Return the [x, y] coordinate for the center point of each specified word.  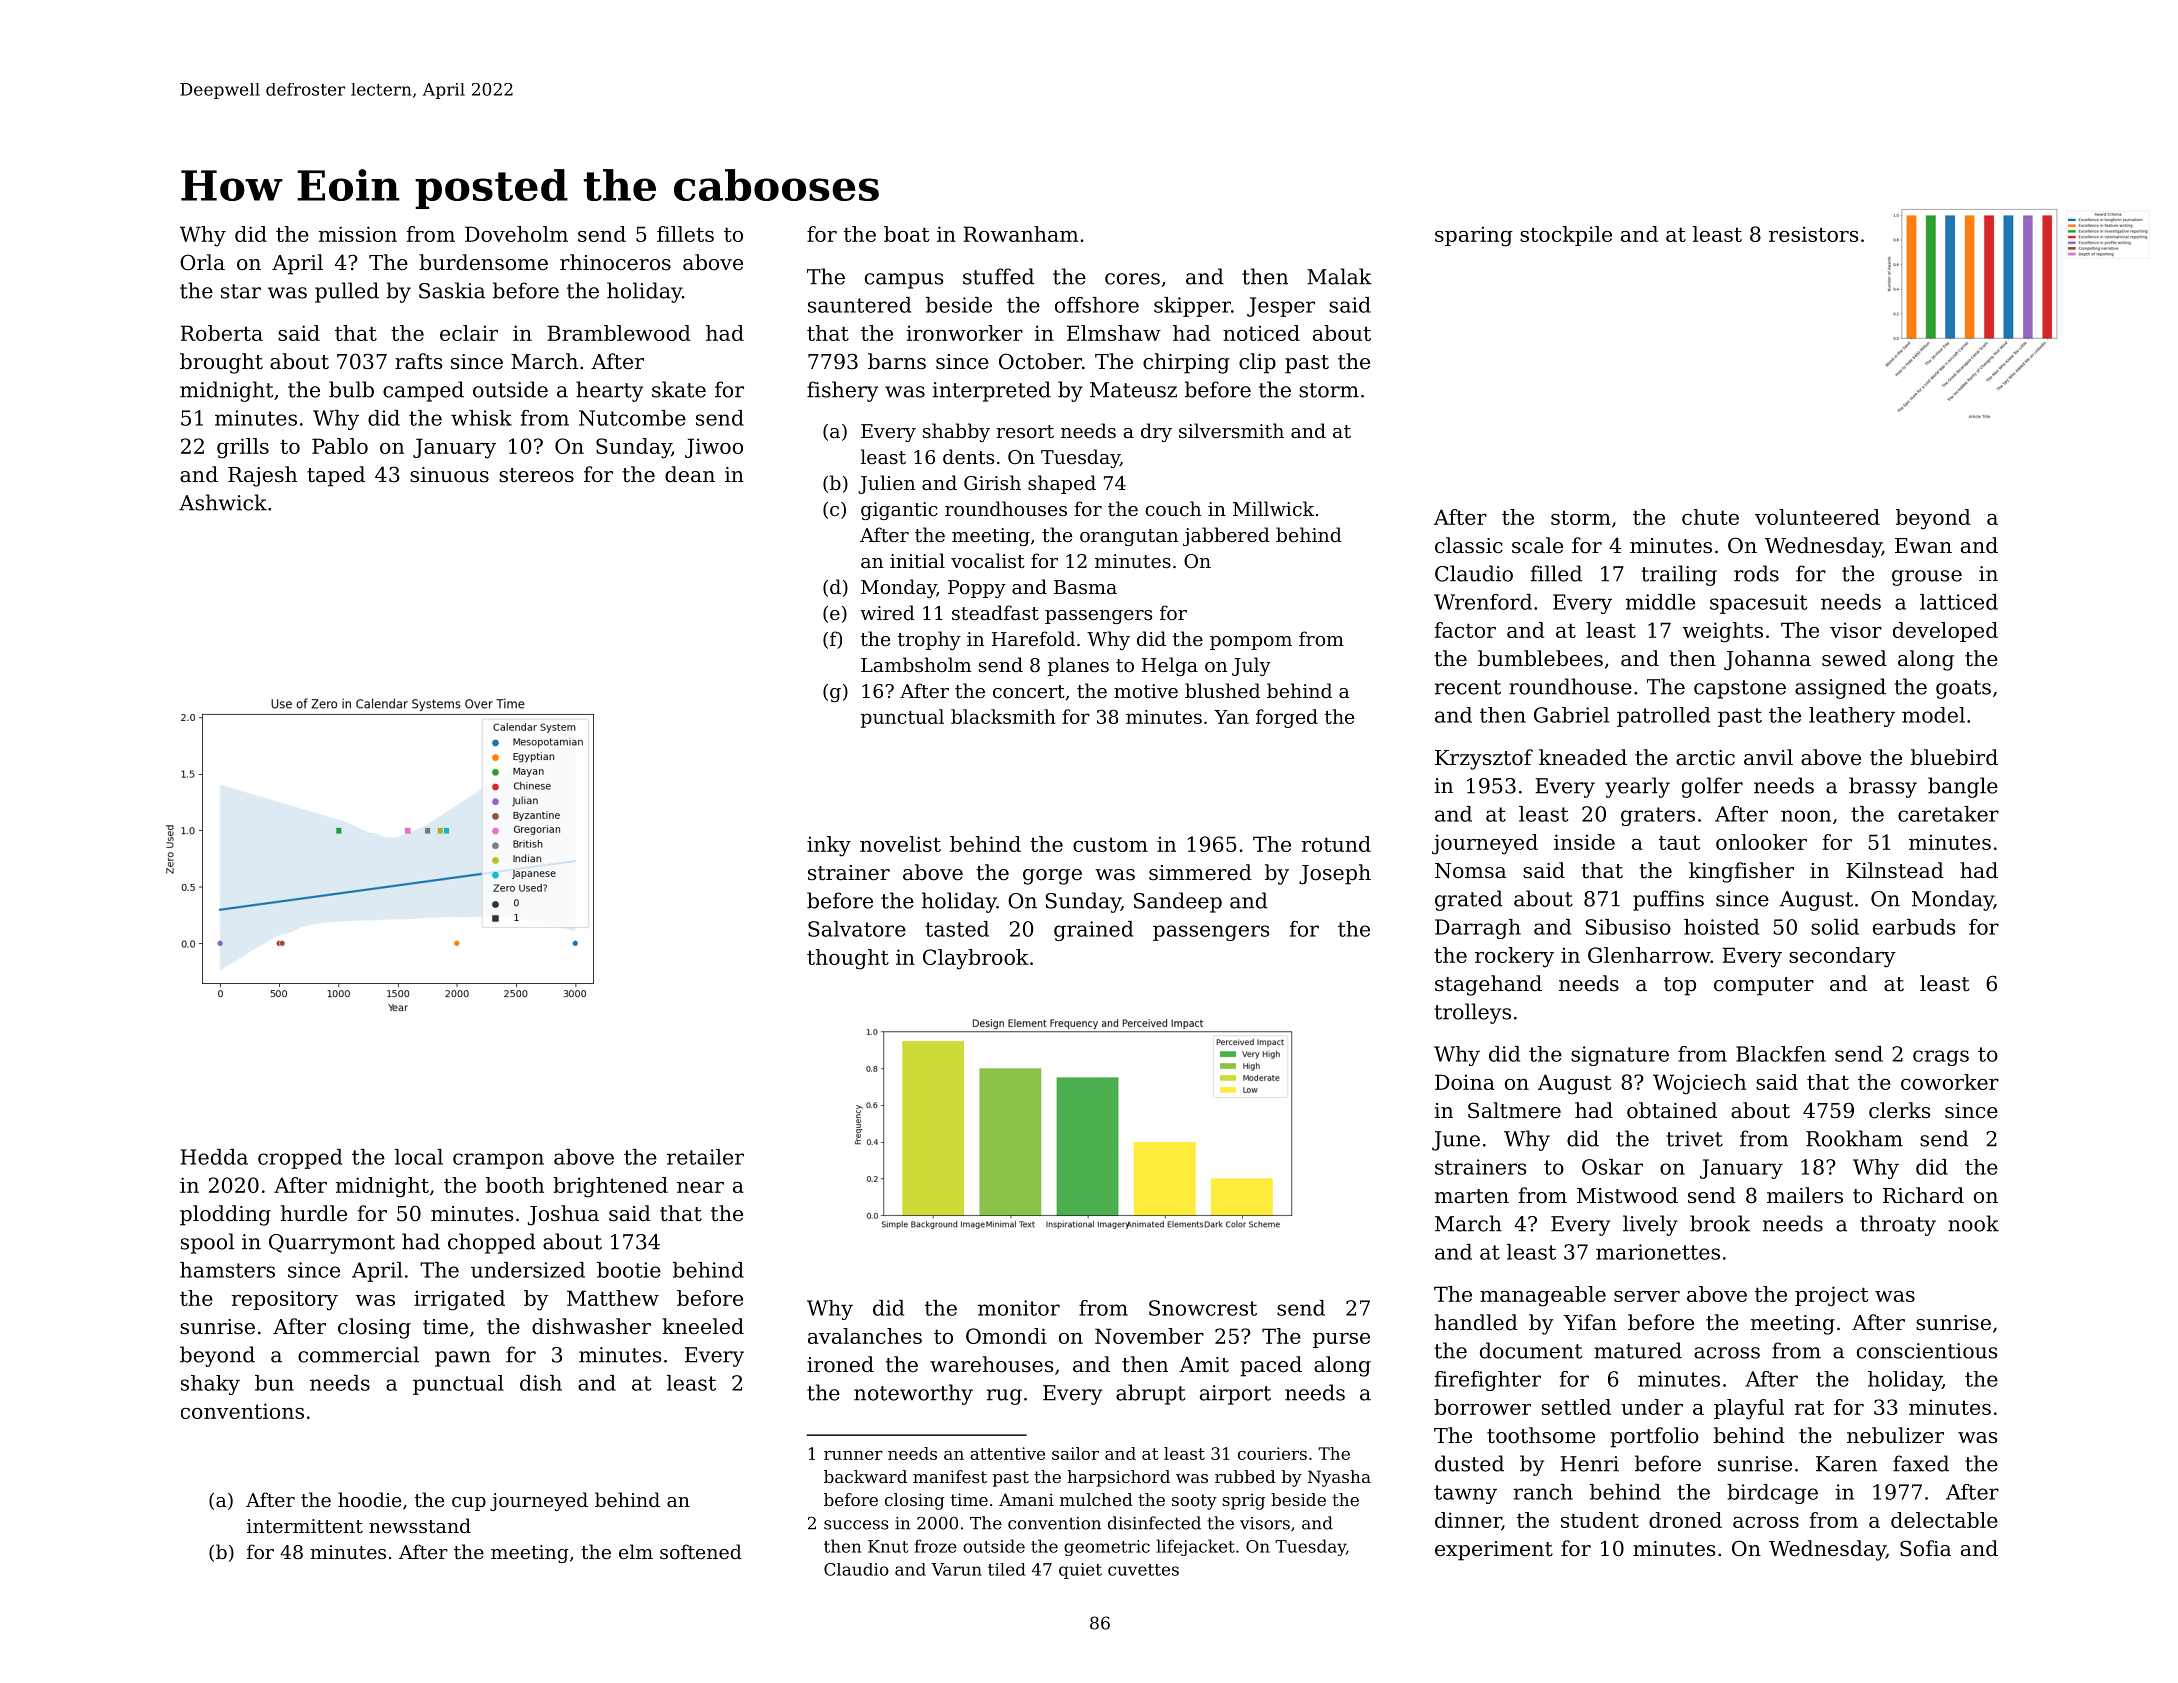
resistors [1813, 234]
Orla [202, 262]
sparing [1474, 236]
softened [701, 1551]
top [1680, 986]
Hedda [214, 1157]
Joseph [1335, 874]
